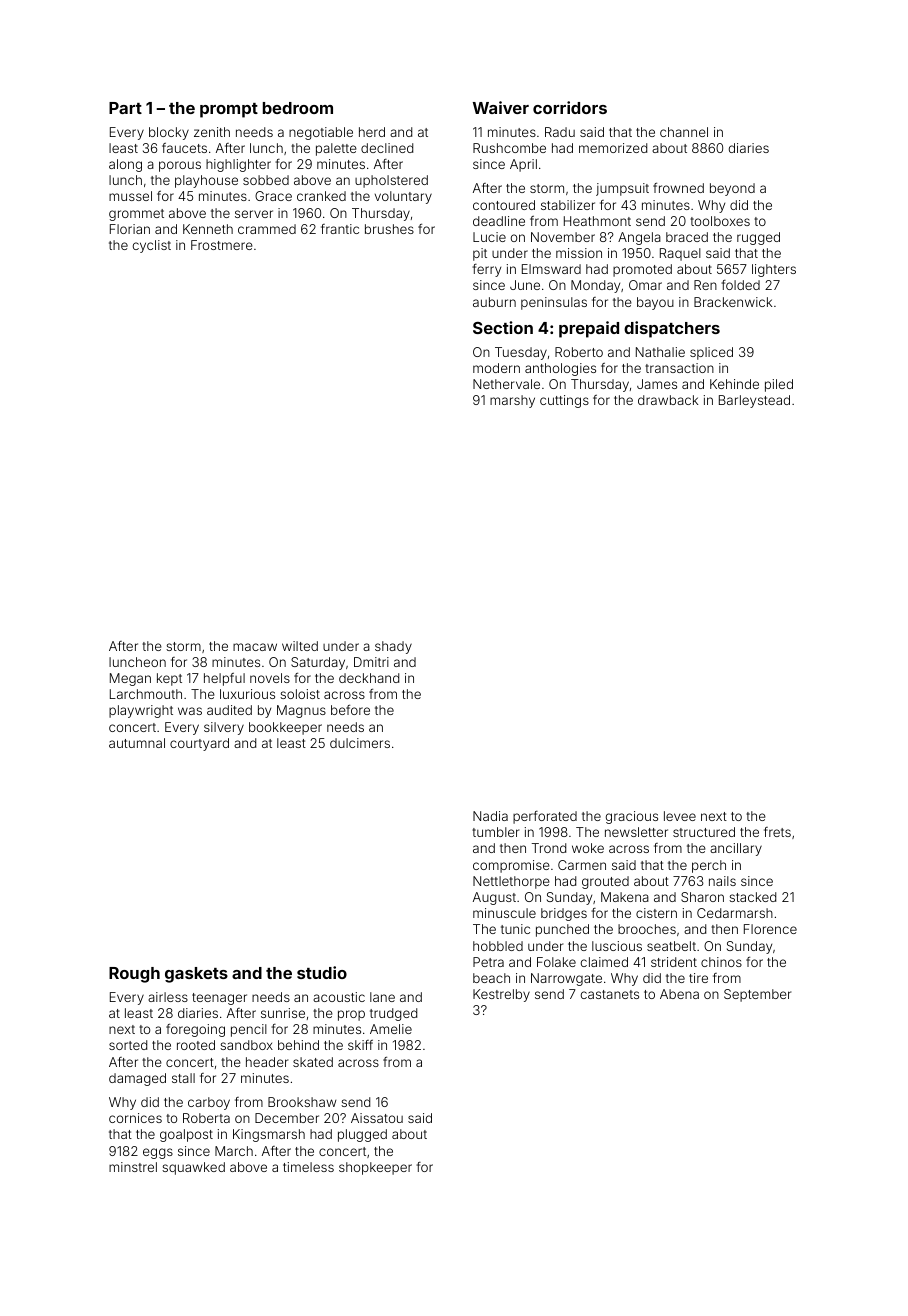  I want to click on toolboxes, so click(720, 221).
